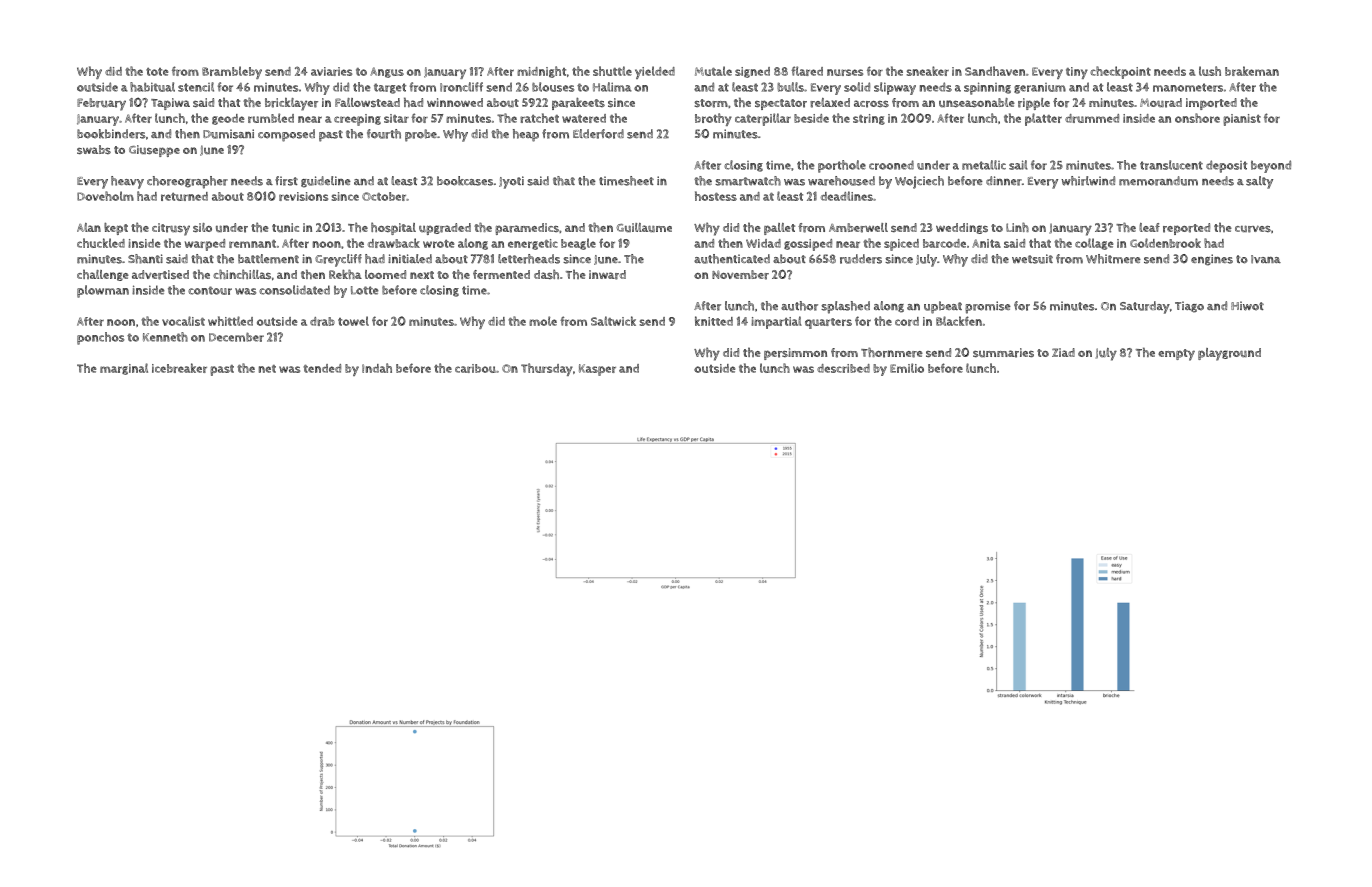  Describe the element at coordinates (1088, 181) in the image. I see `whirlwind` at that location.
